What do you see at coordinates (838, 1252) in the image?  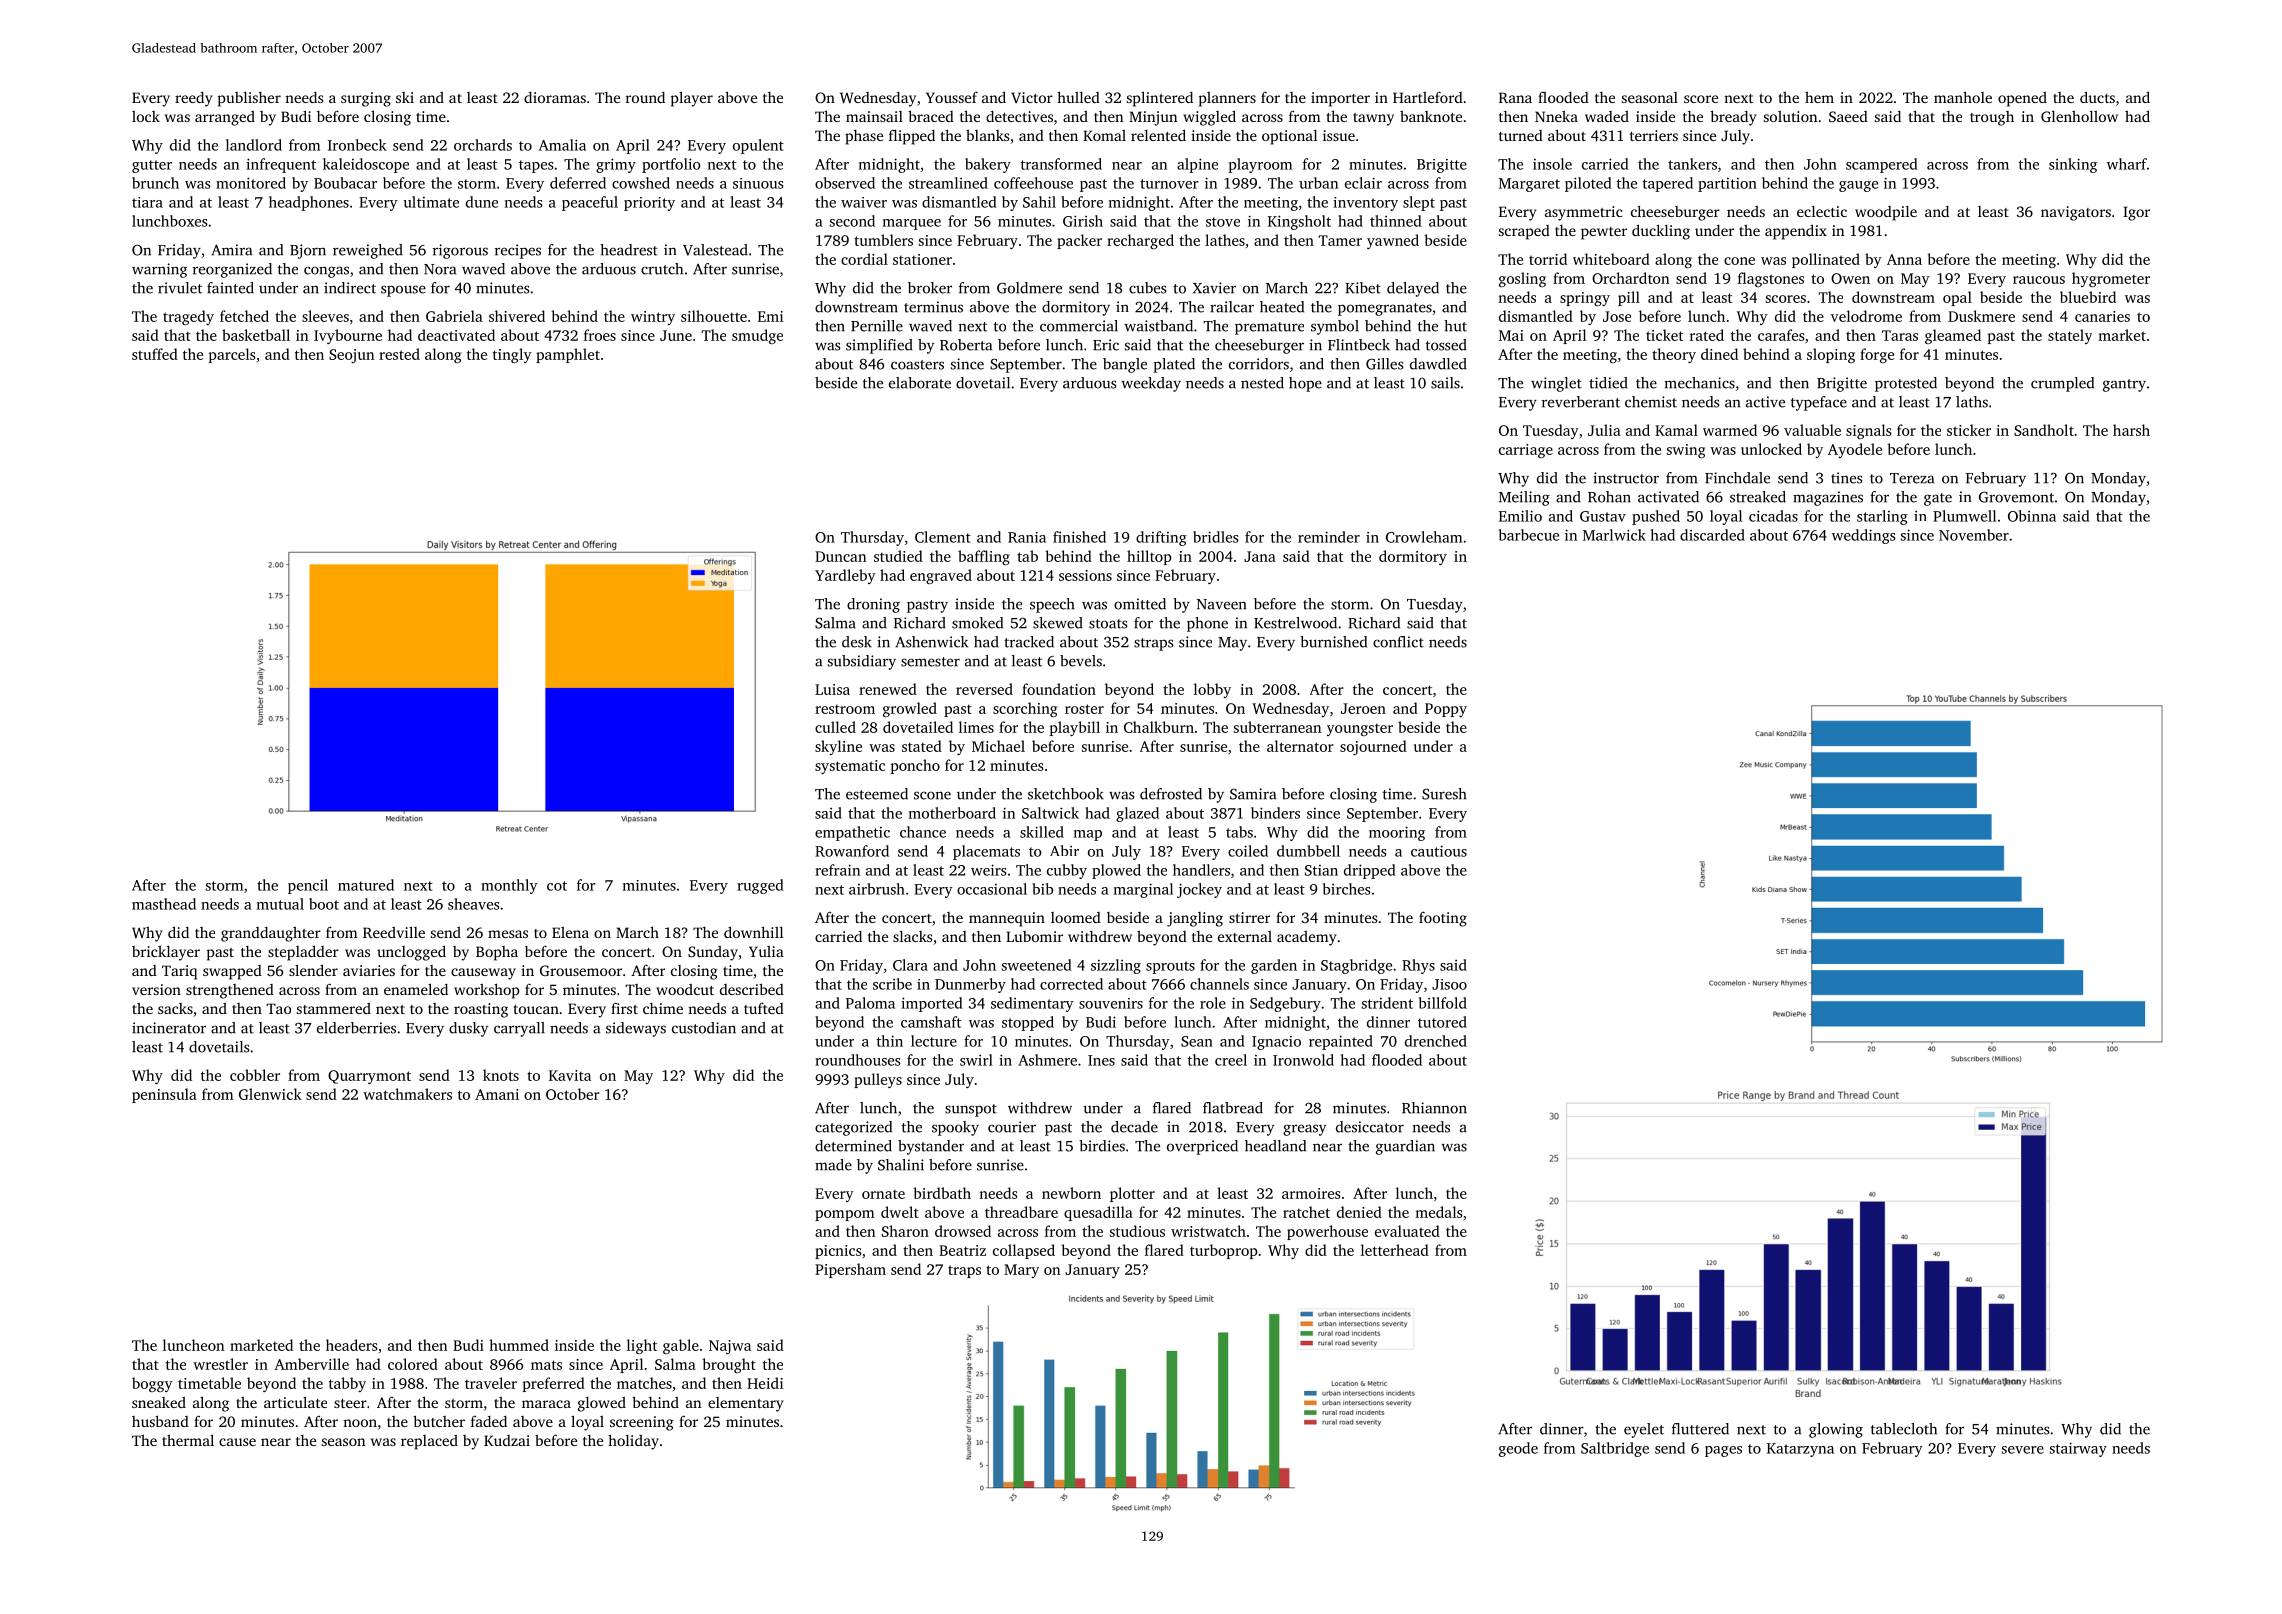 I see `picnics` at bounding box center [838, 1252].
